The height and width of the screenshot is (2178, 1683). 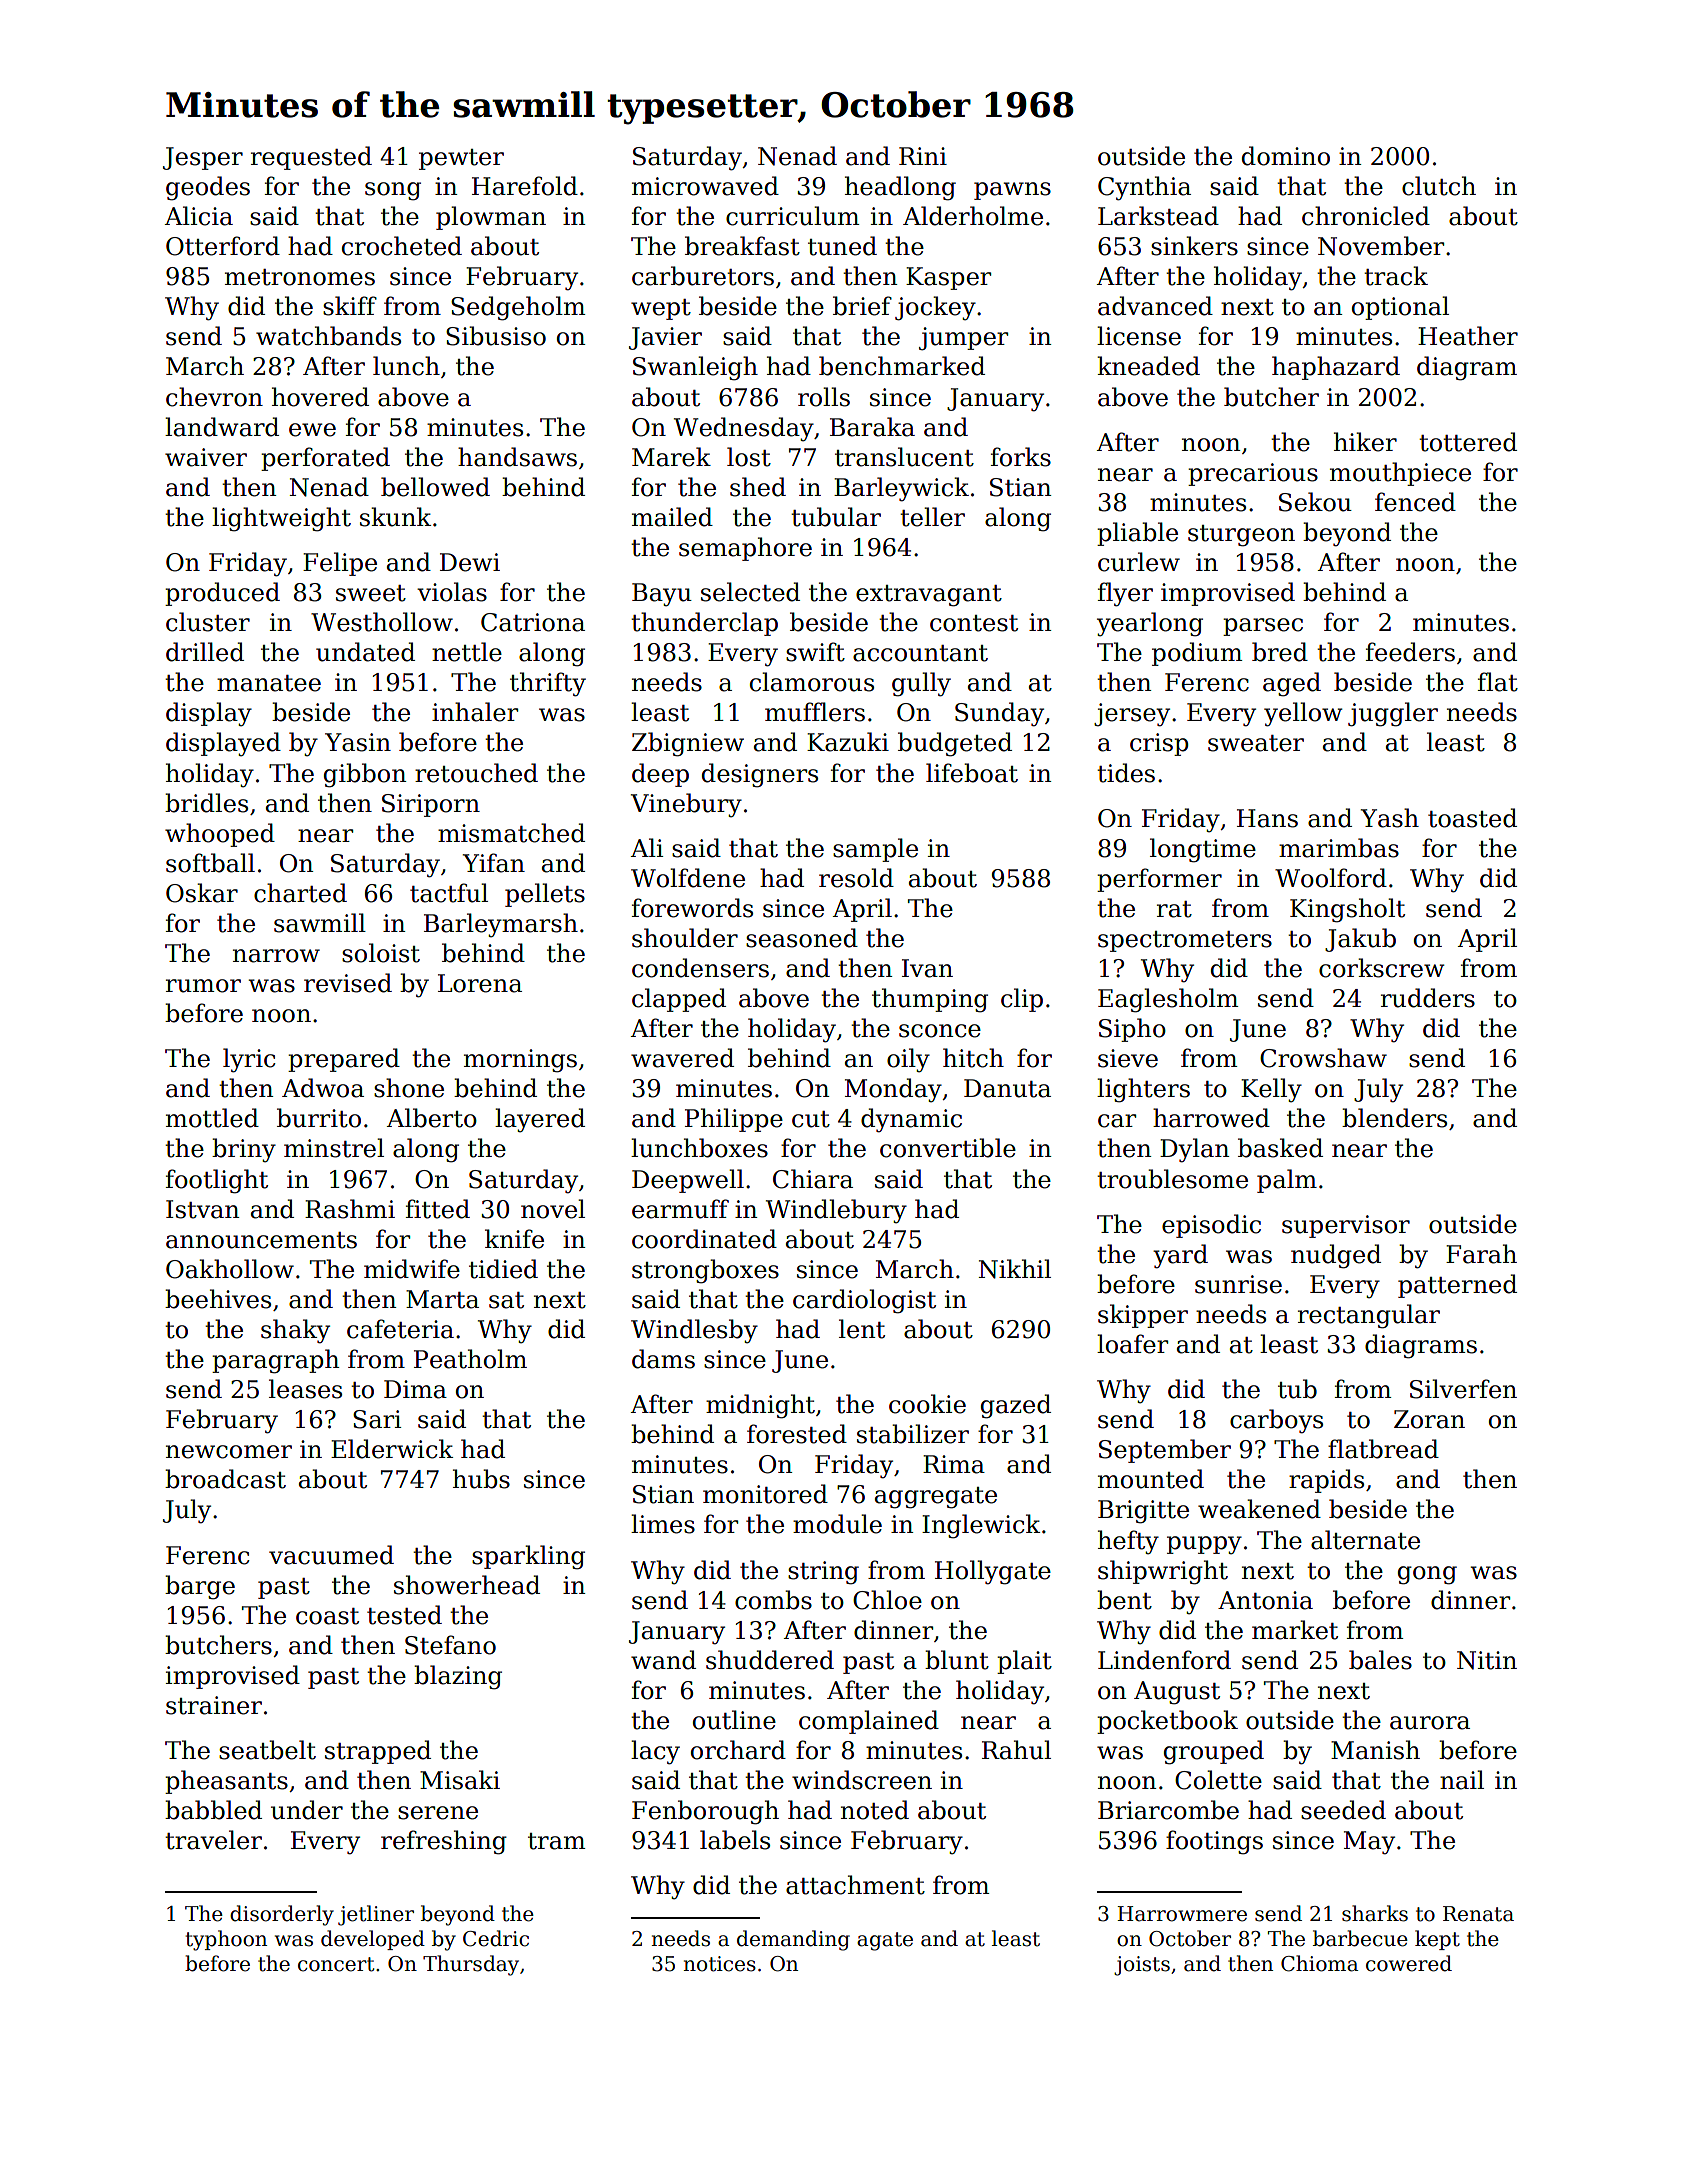 What do you see at coordinates (999, 714) in the screenshot?
I see `Sunday` at bounding box center [999, 714].
